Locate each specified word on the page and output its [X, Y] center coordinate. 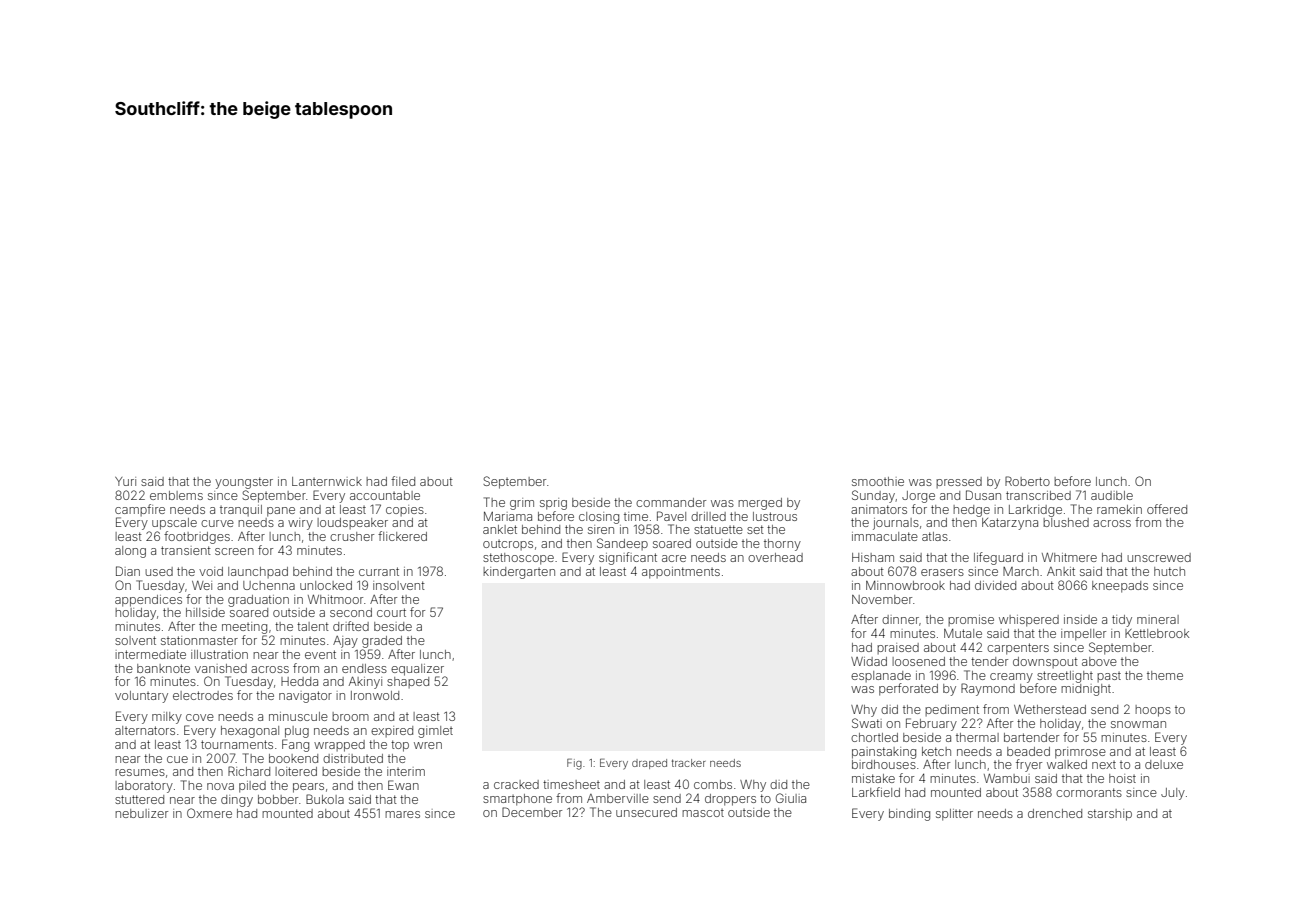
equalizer [417, 670]
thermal [977, 737]
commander [671, 502]
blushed [1066, 522]
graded [382, 642]
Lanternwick [327, 481]
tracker [689, 763]
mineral [1158, 619]
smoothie [878, 481]
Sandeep [622, 544]
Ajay [345, 642]
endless [364, 668]
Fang [295, 745]
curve [217, 523]
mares [402, 814]
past [1109, 677]
